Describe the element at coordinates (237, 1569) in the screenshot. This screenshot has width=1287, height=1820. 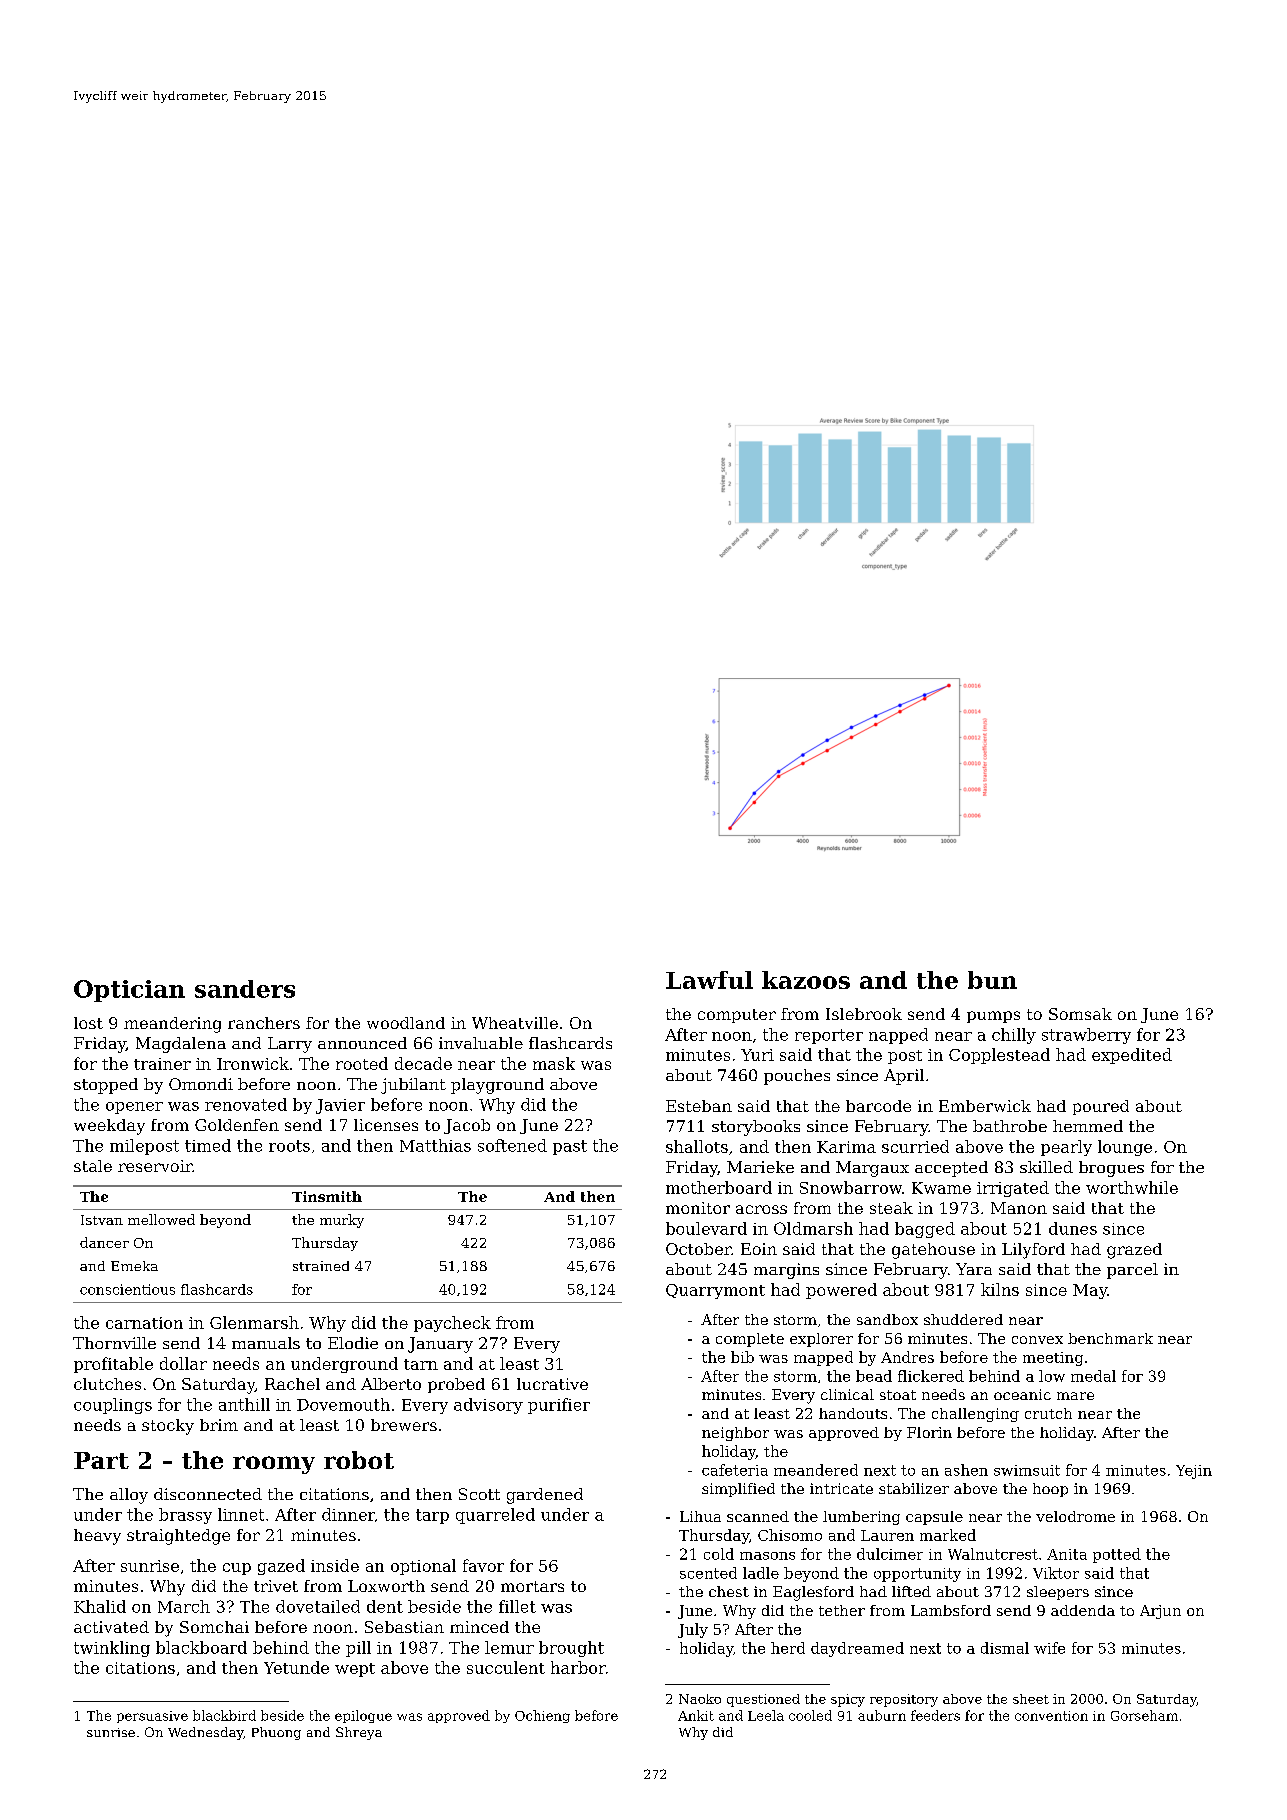
I see `cup` at that location.
